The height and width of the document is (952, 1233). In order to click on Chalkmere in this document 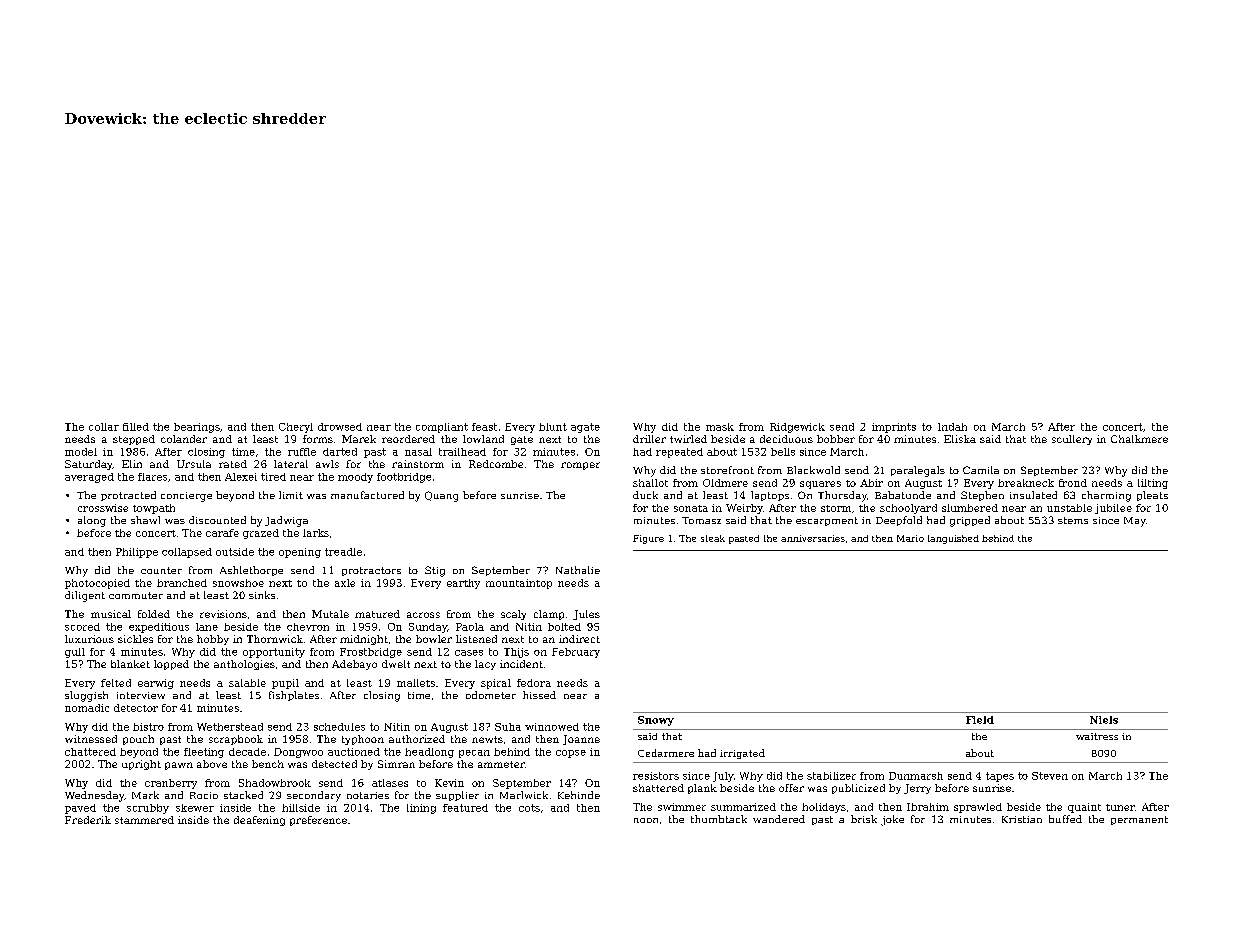, I will do `click(1139, 439)`.
